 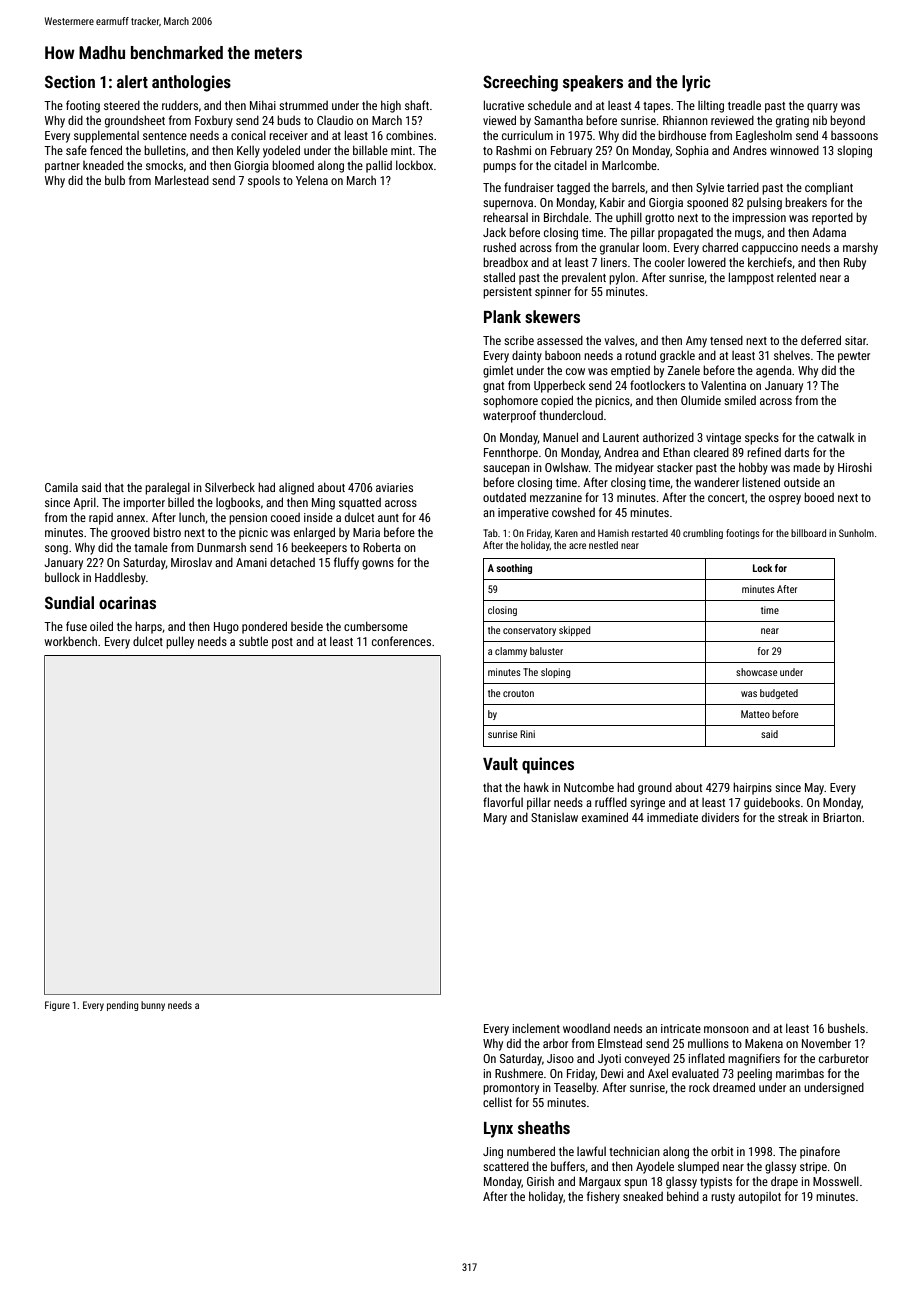 I want to click on baboon, so click(x=563, y=355).
